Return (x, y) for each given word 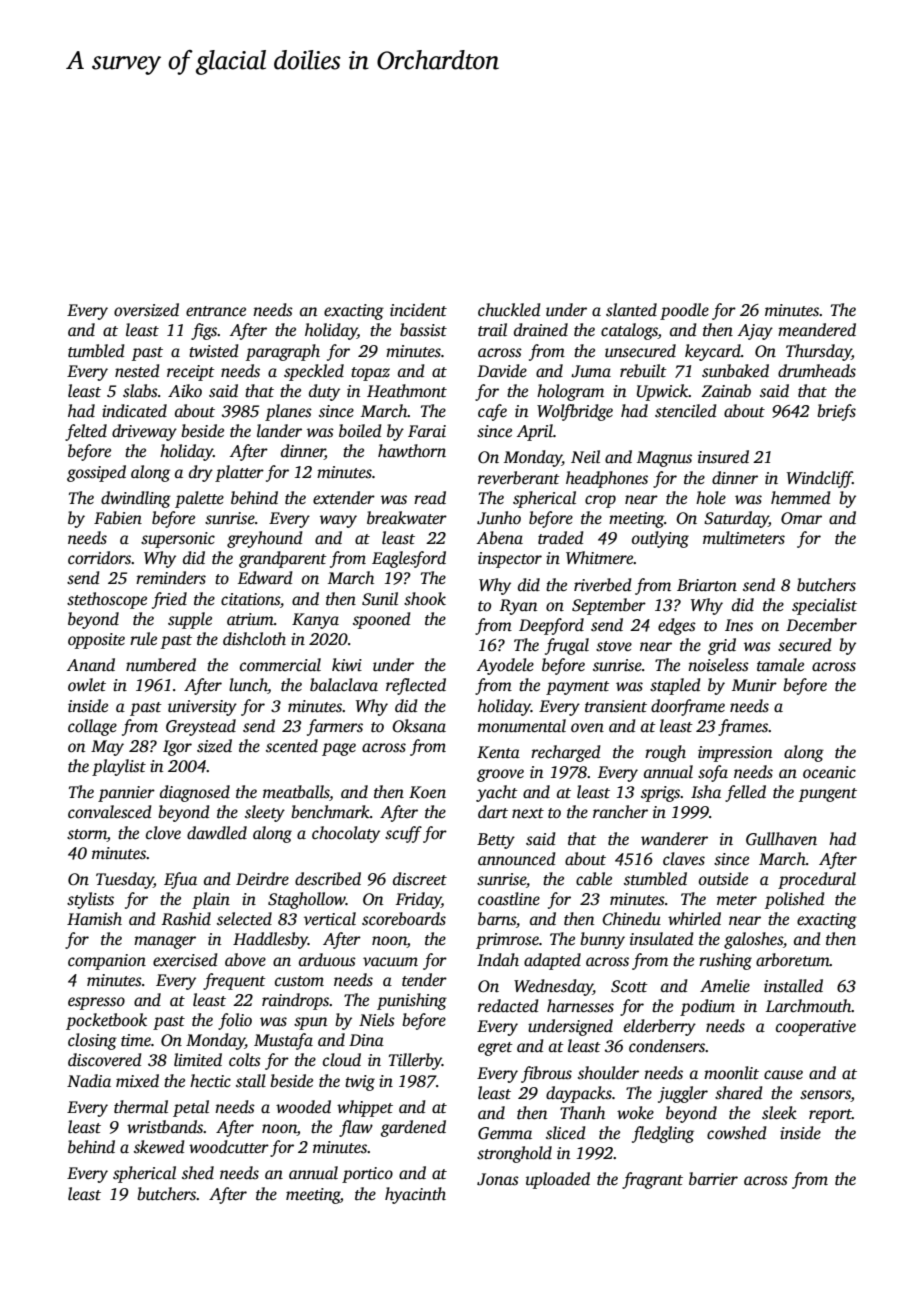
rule (143, 639)
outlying (660, 539)
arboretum (793, 960)
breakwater (407, 518)
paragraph (283, 352)
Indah (498, 959)
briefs (836, 412)
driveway (144, 432)
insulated (662, 939)
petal (191, 1108)
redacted (508, 1006)
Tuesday (125, 880)
